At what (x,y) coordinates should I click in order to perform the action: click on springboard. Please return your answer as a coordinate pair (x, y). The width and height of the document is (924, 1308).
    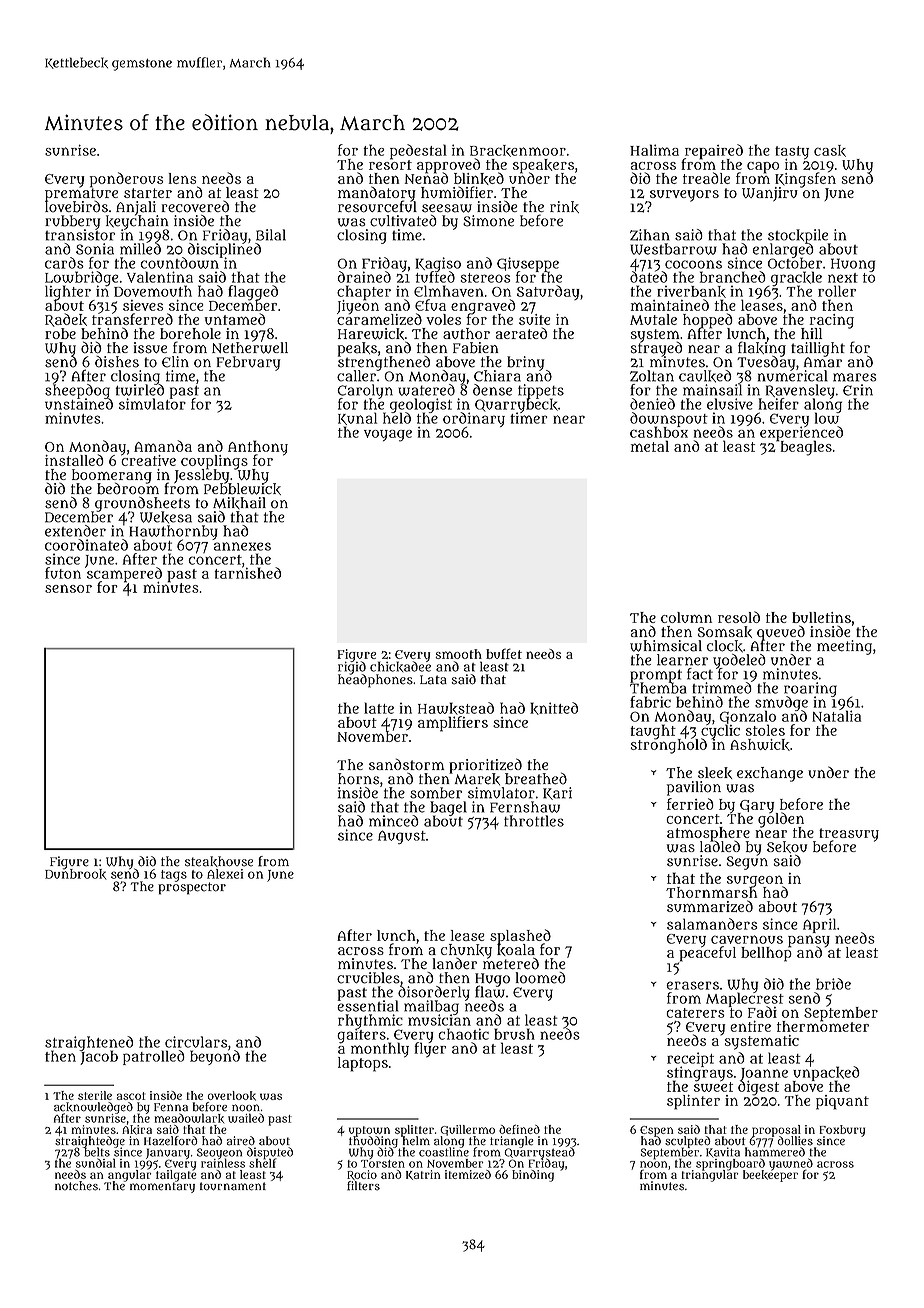
    Looking at the image, I should click on (730, 1164).
